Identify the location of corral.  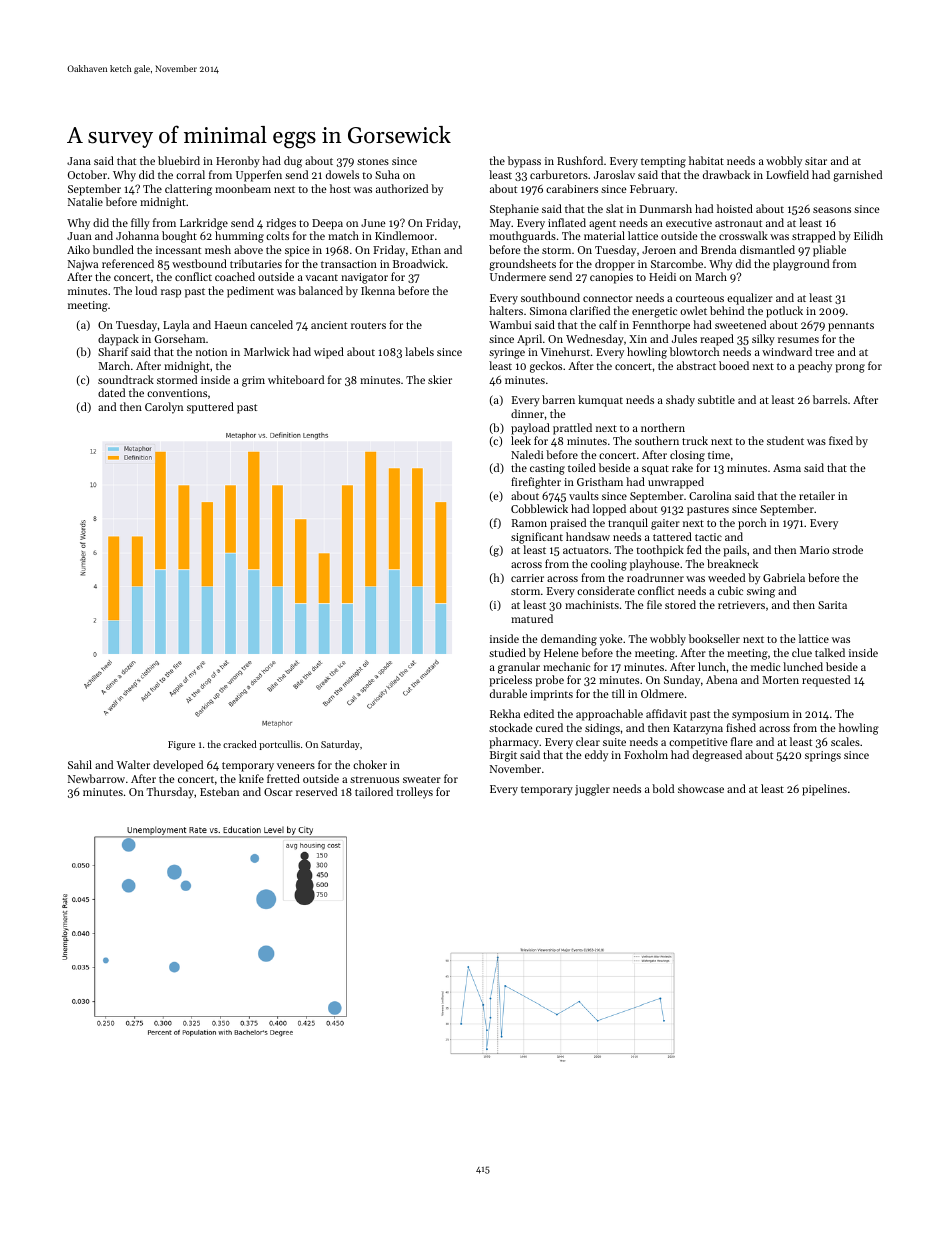
(190, 174).
